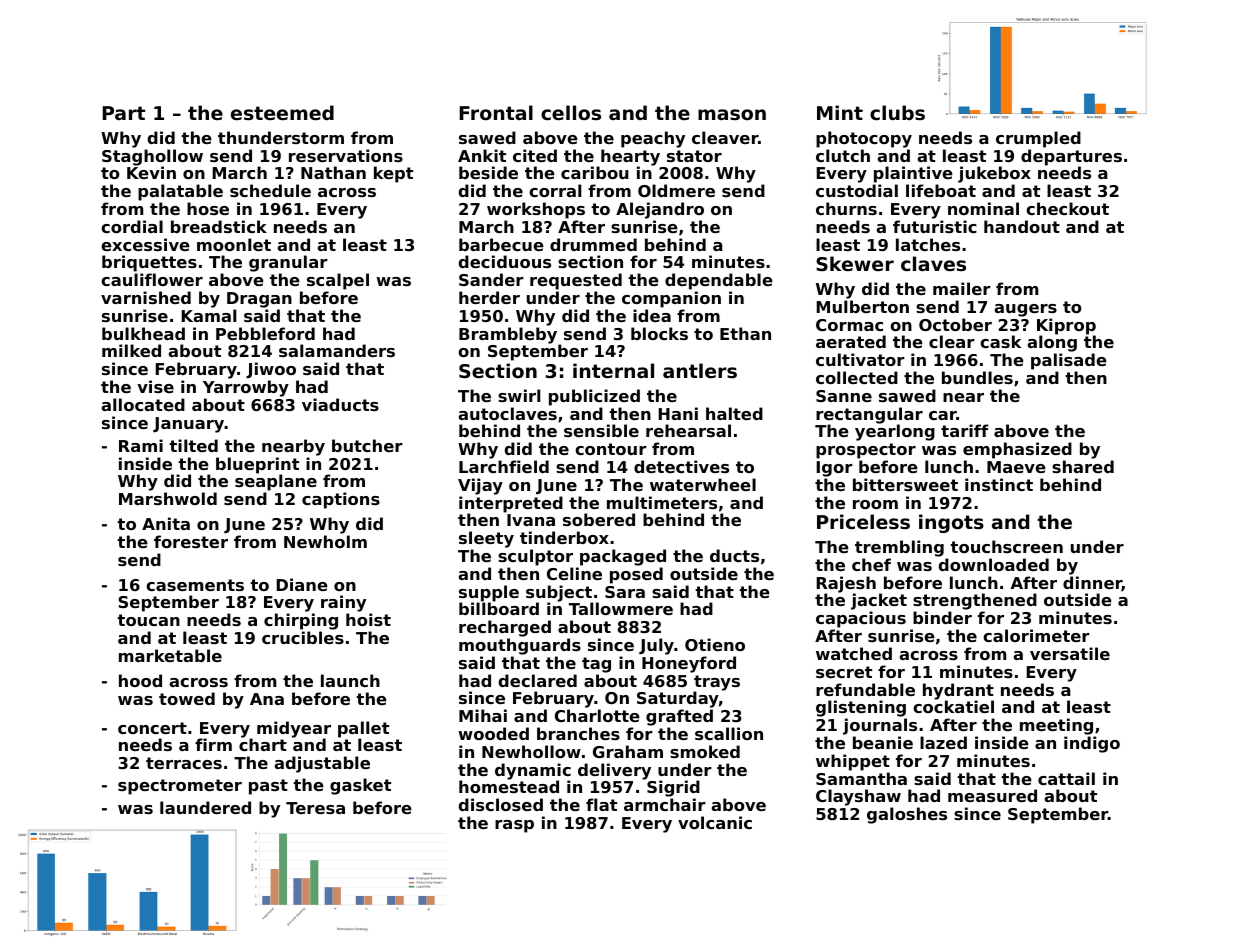 The height and width of the screenshot is (952, 1233). Describe the element at coordinates (514, 826) in the screenshot. I see `rasp` at that location.
